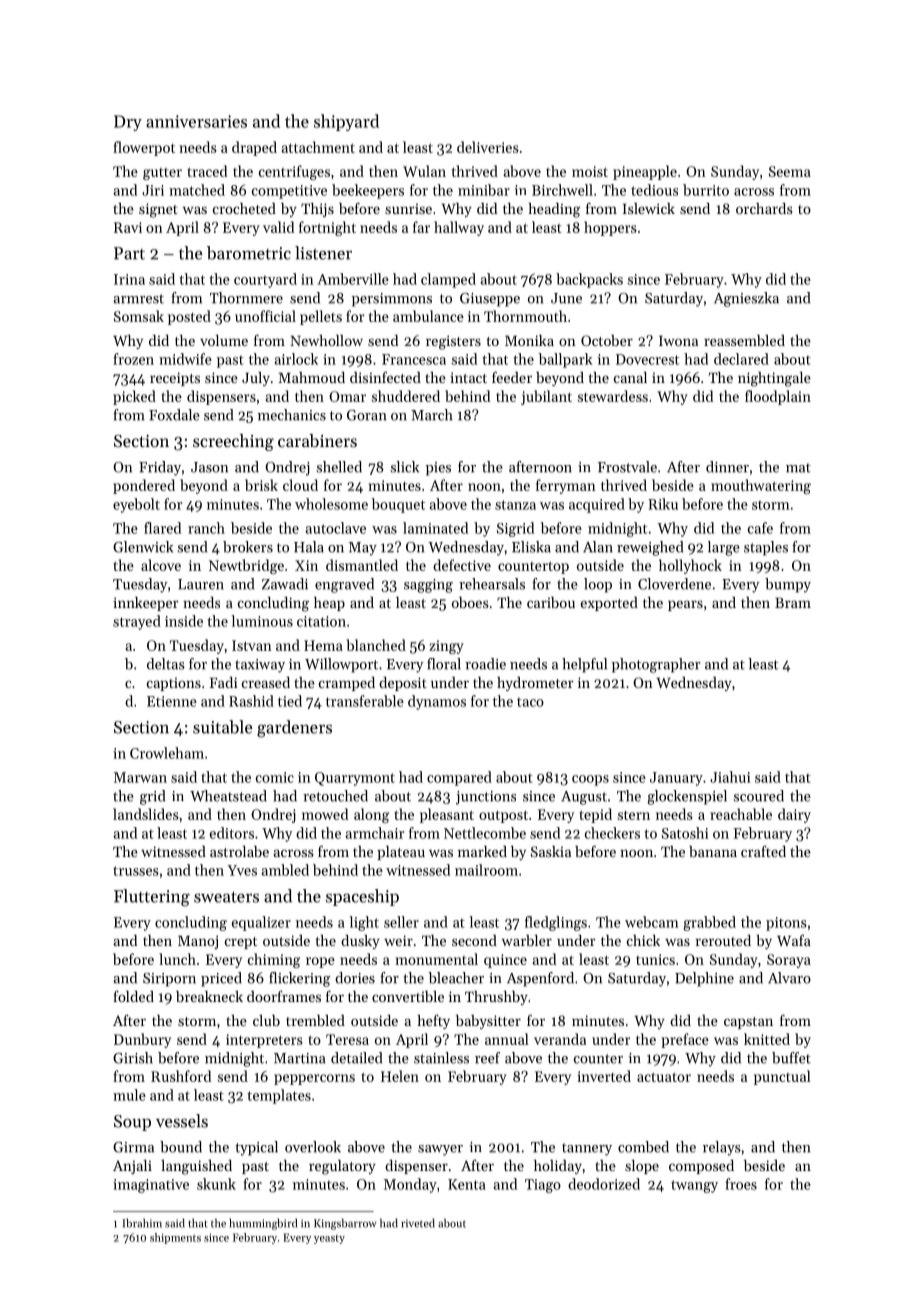  I want to click on shipyard, so click(346, 122).
